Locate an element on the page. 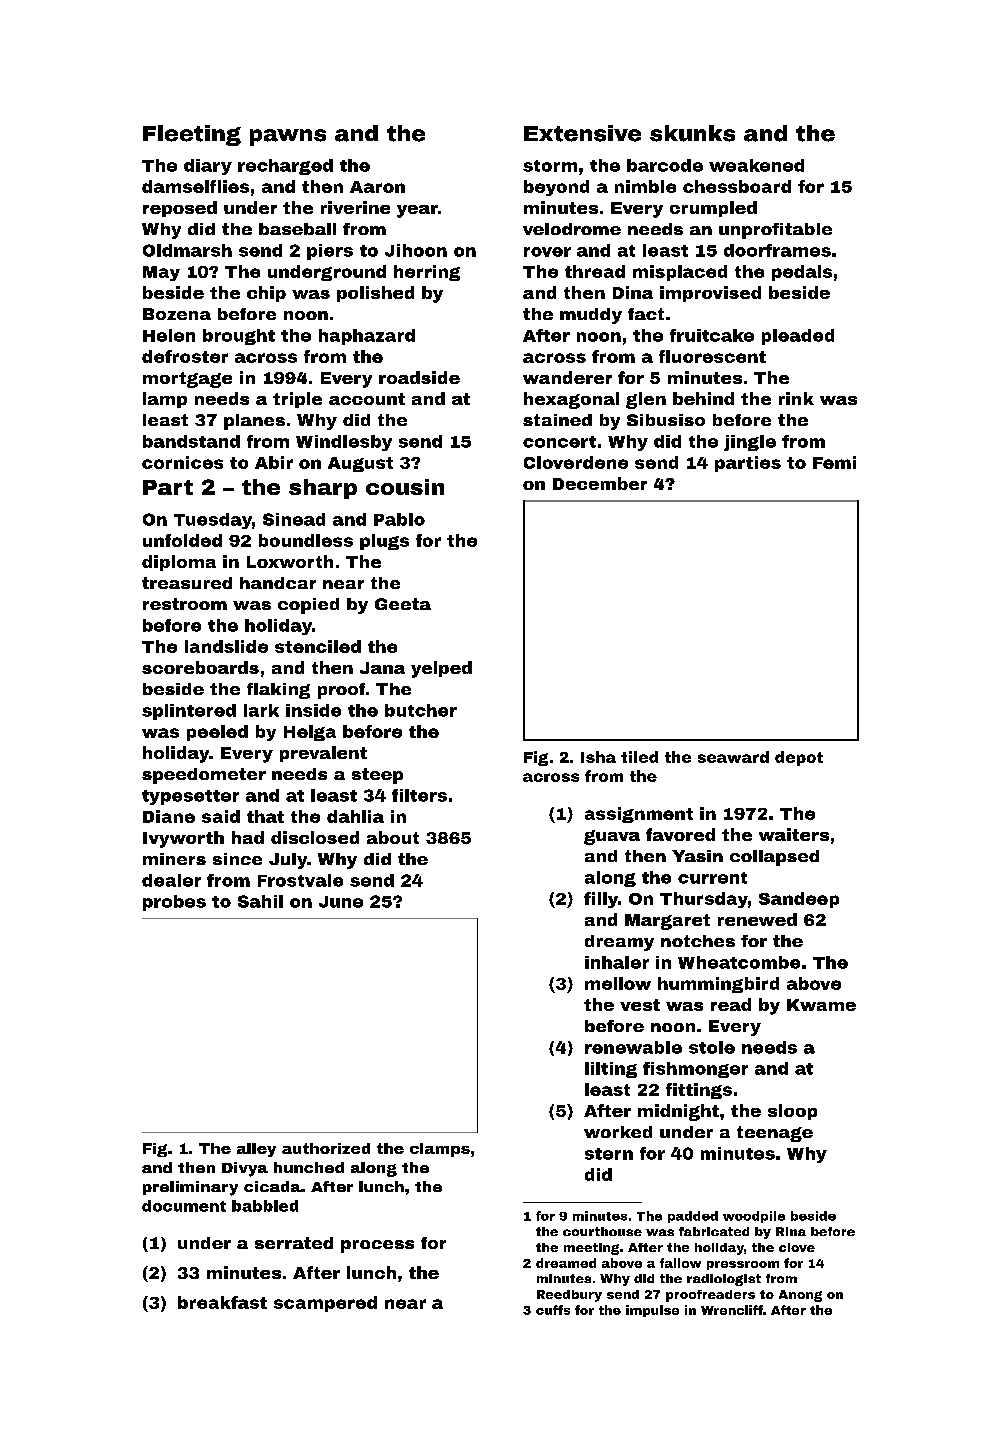  current is located at coordinates (712, 878).
